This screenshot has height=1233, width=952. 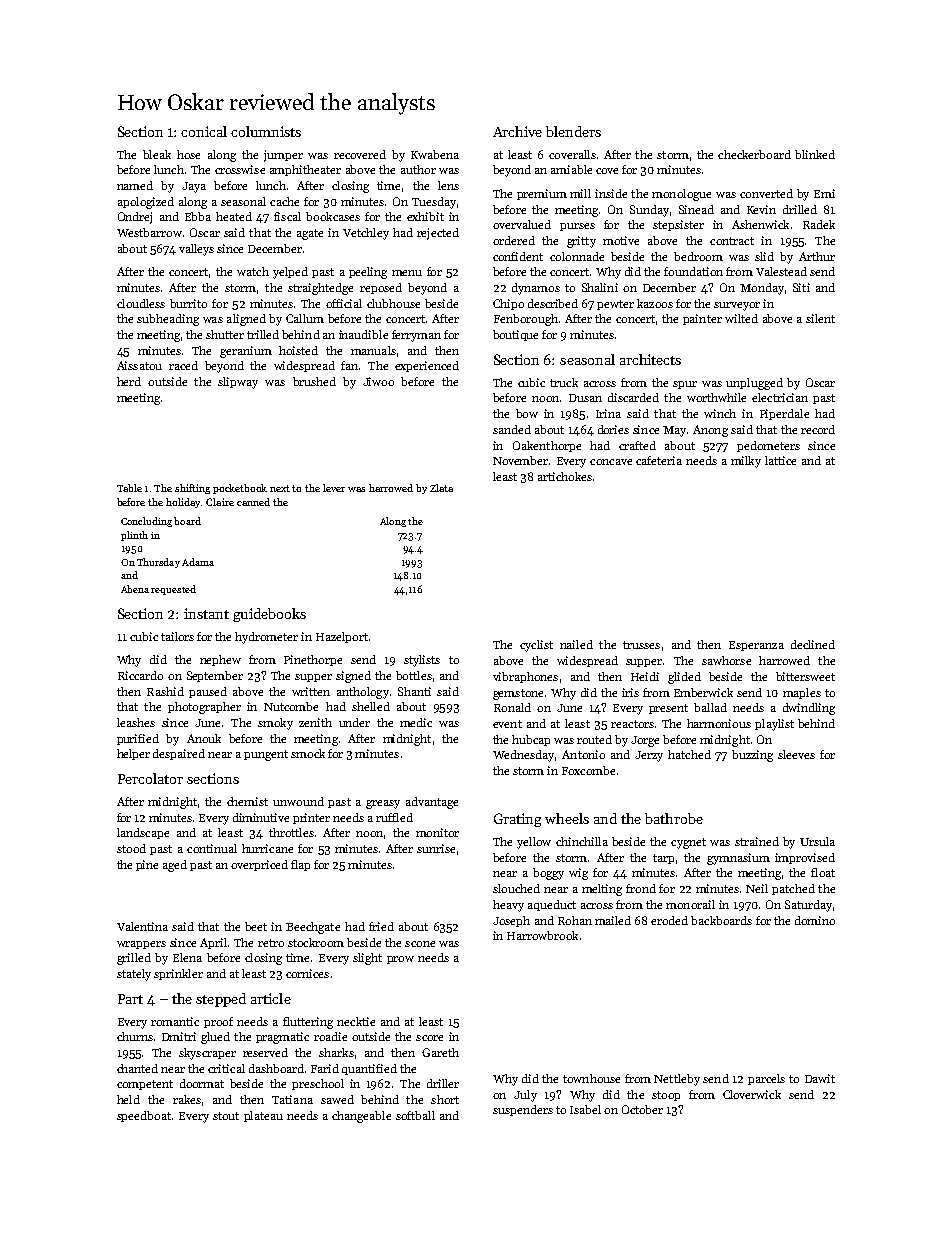 What do you see at coordinates (158, 563) in the screenshot?
I see `Thursday` at bounding box center [158, 563].
